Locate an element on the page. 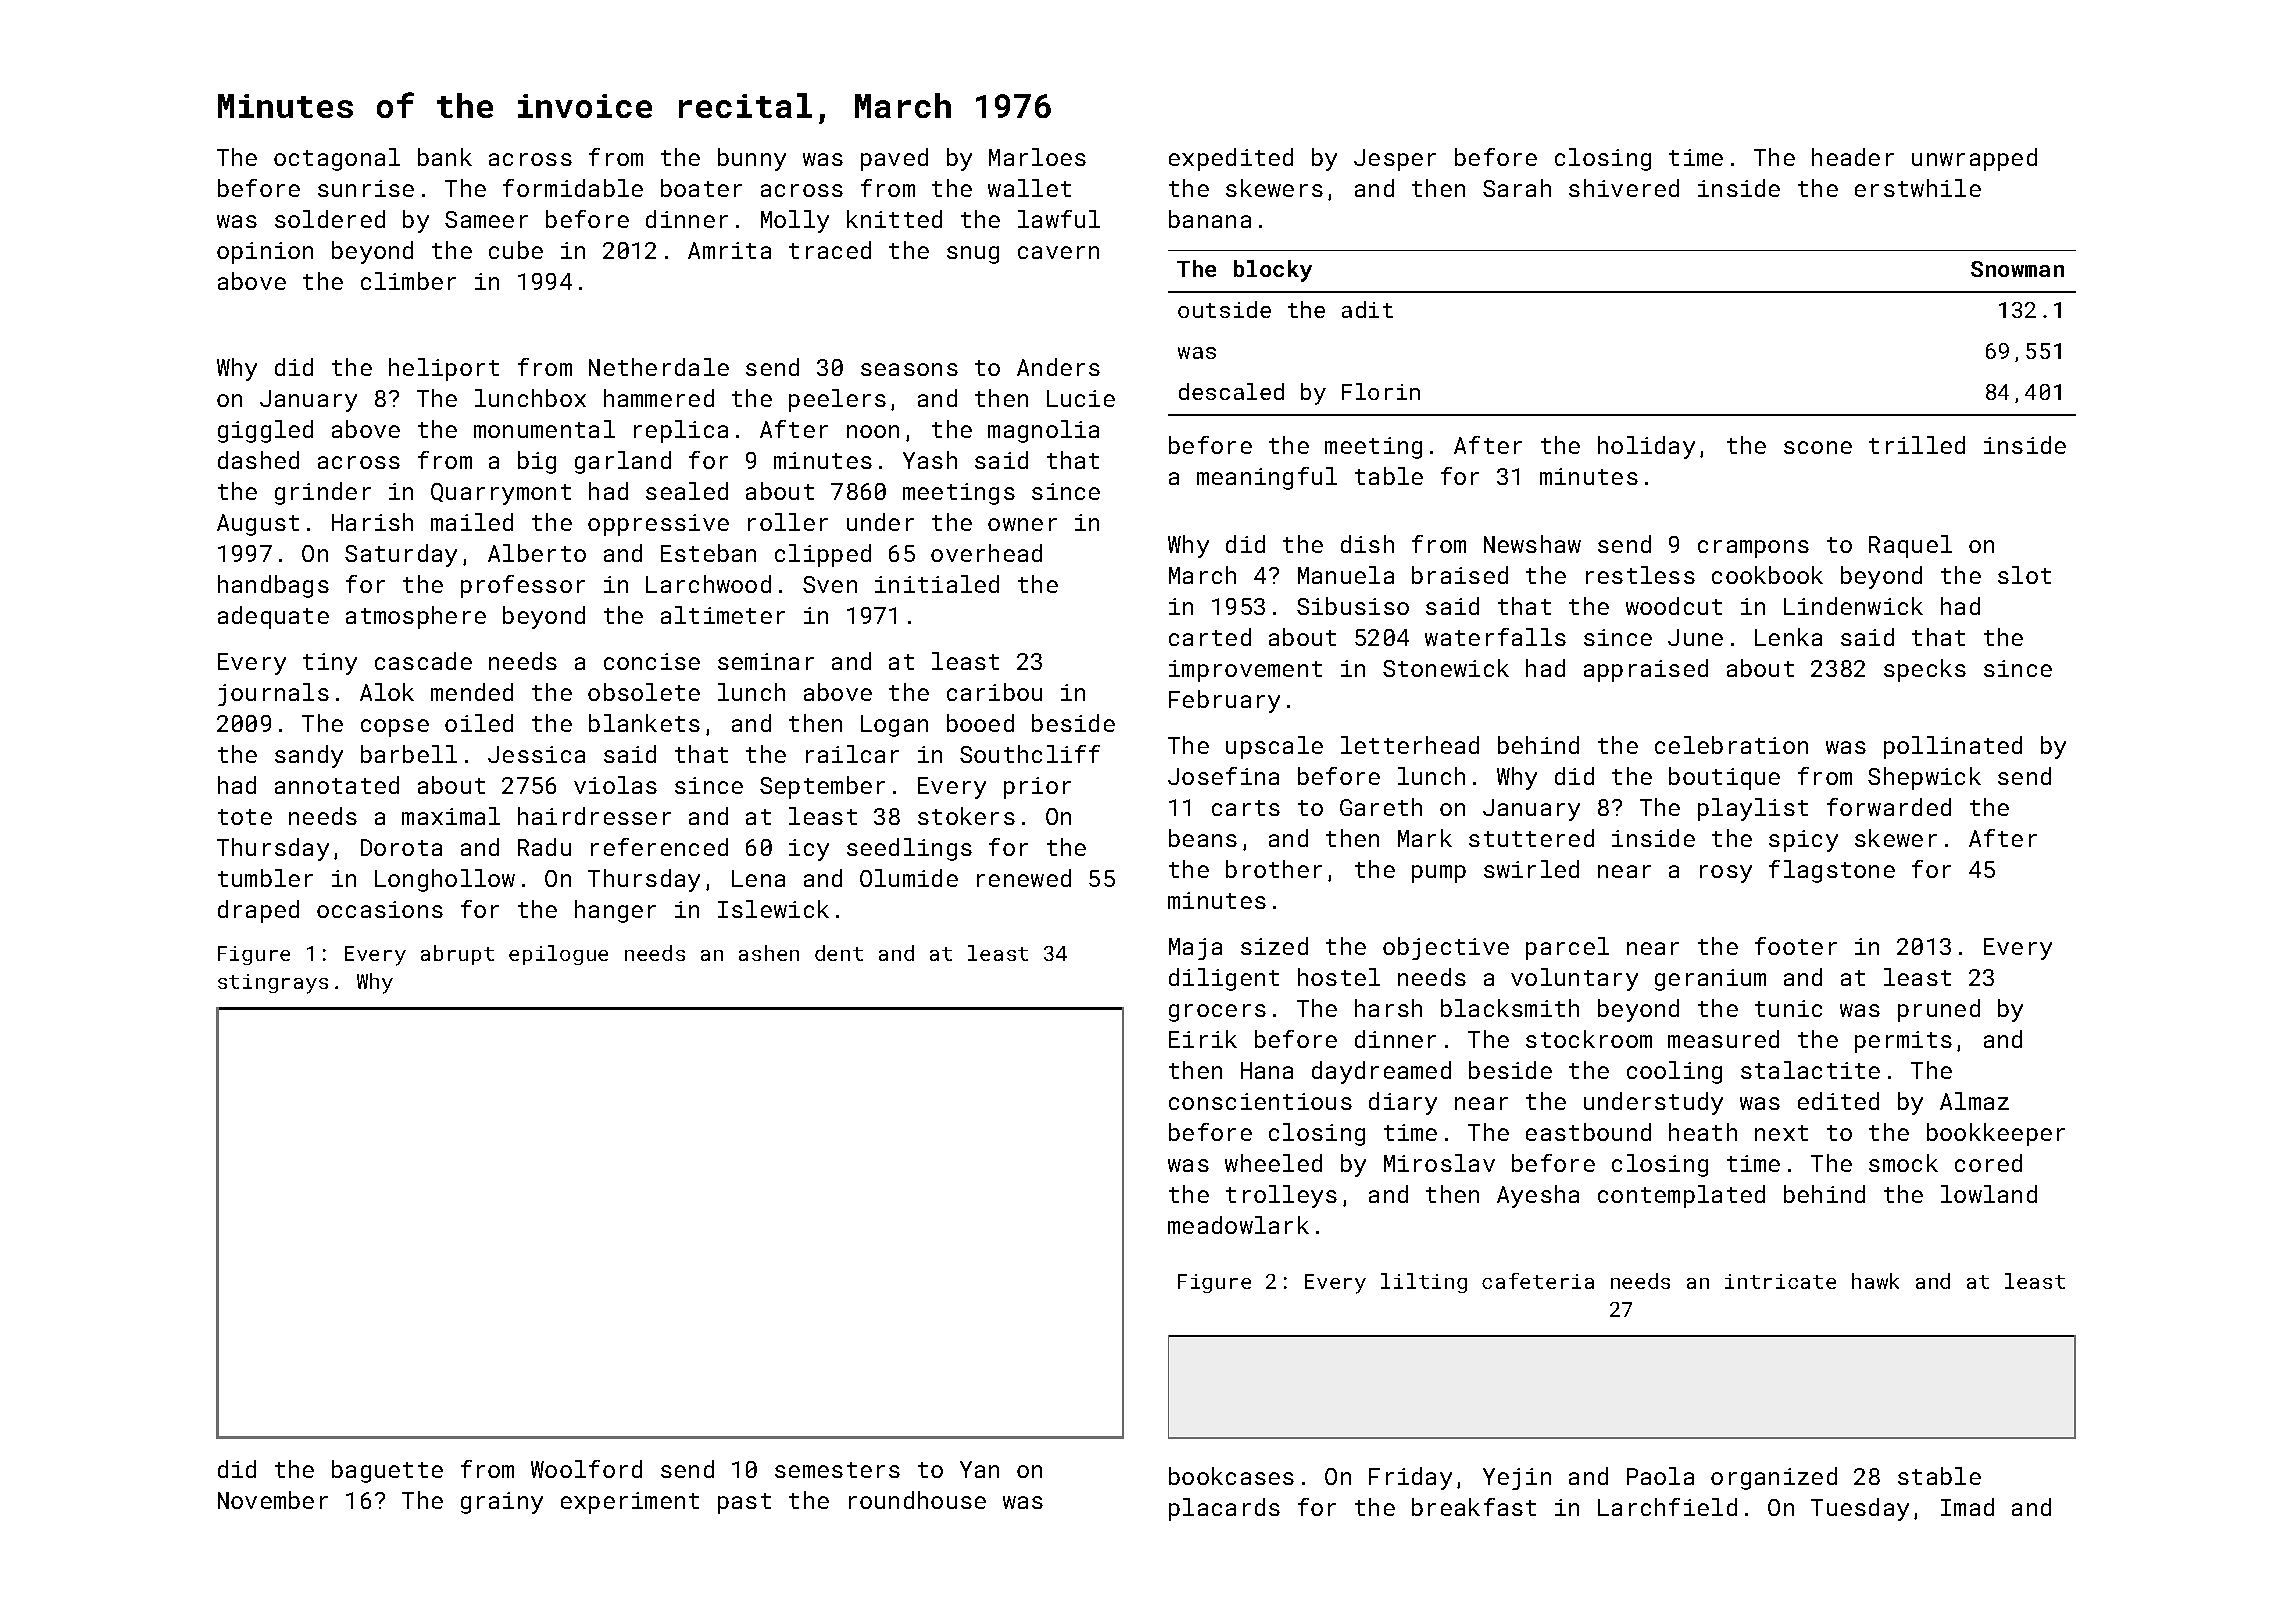  Snowman is located at coordinates (2017, 269).
